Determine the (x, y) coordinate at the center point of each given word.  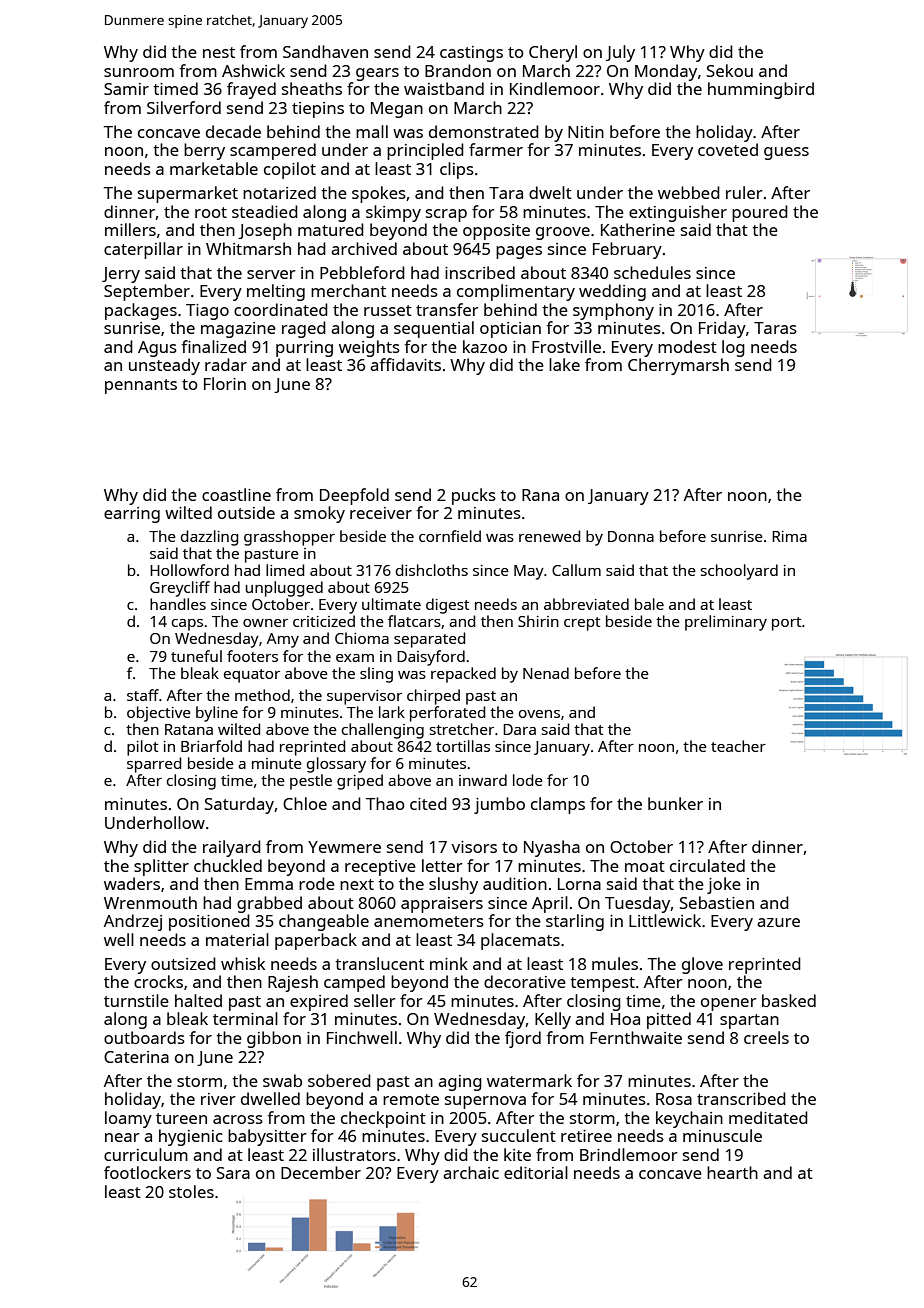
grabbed (269, 904)
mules (615, 963)
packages (141, 311)
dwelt (550, 192)
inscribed (480, 272)
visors (474, 847)
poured (760, 213)
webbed (689, 192)
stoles (191, 1191)
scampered (273, 151)
